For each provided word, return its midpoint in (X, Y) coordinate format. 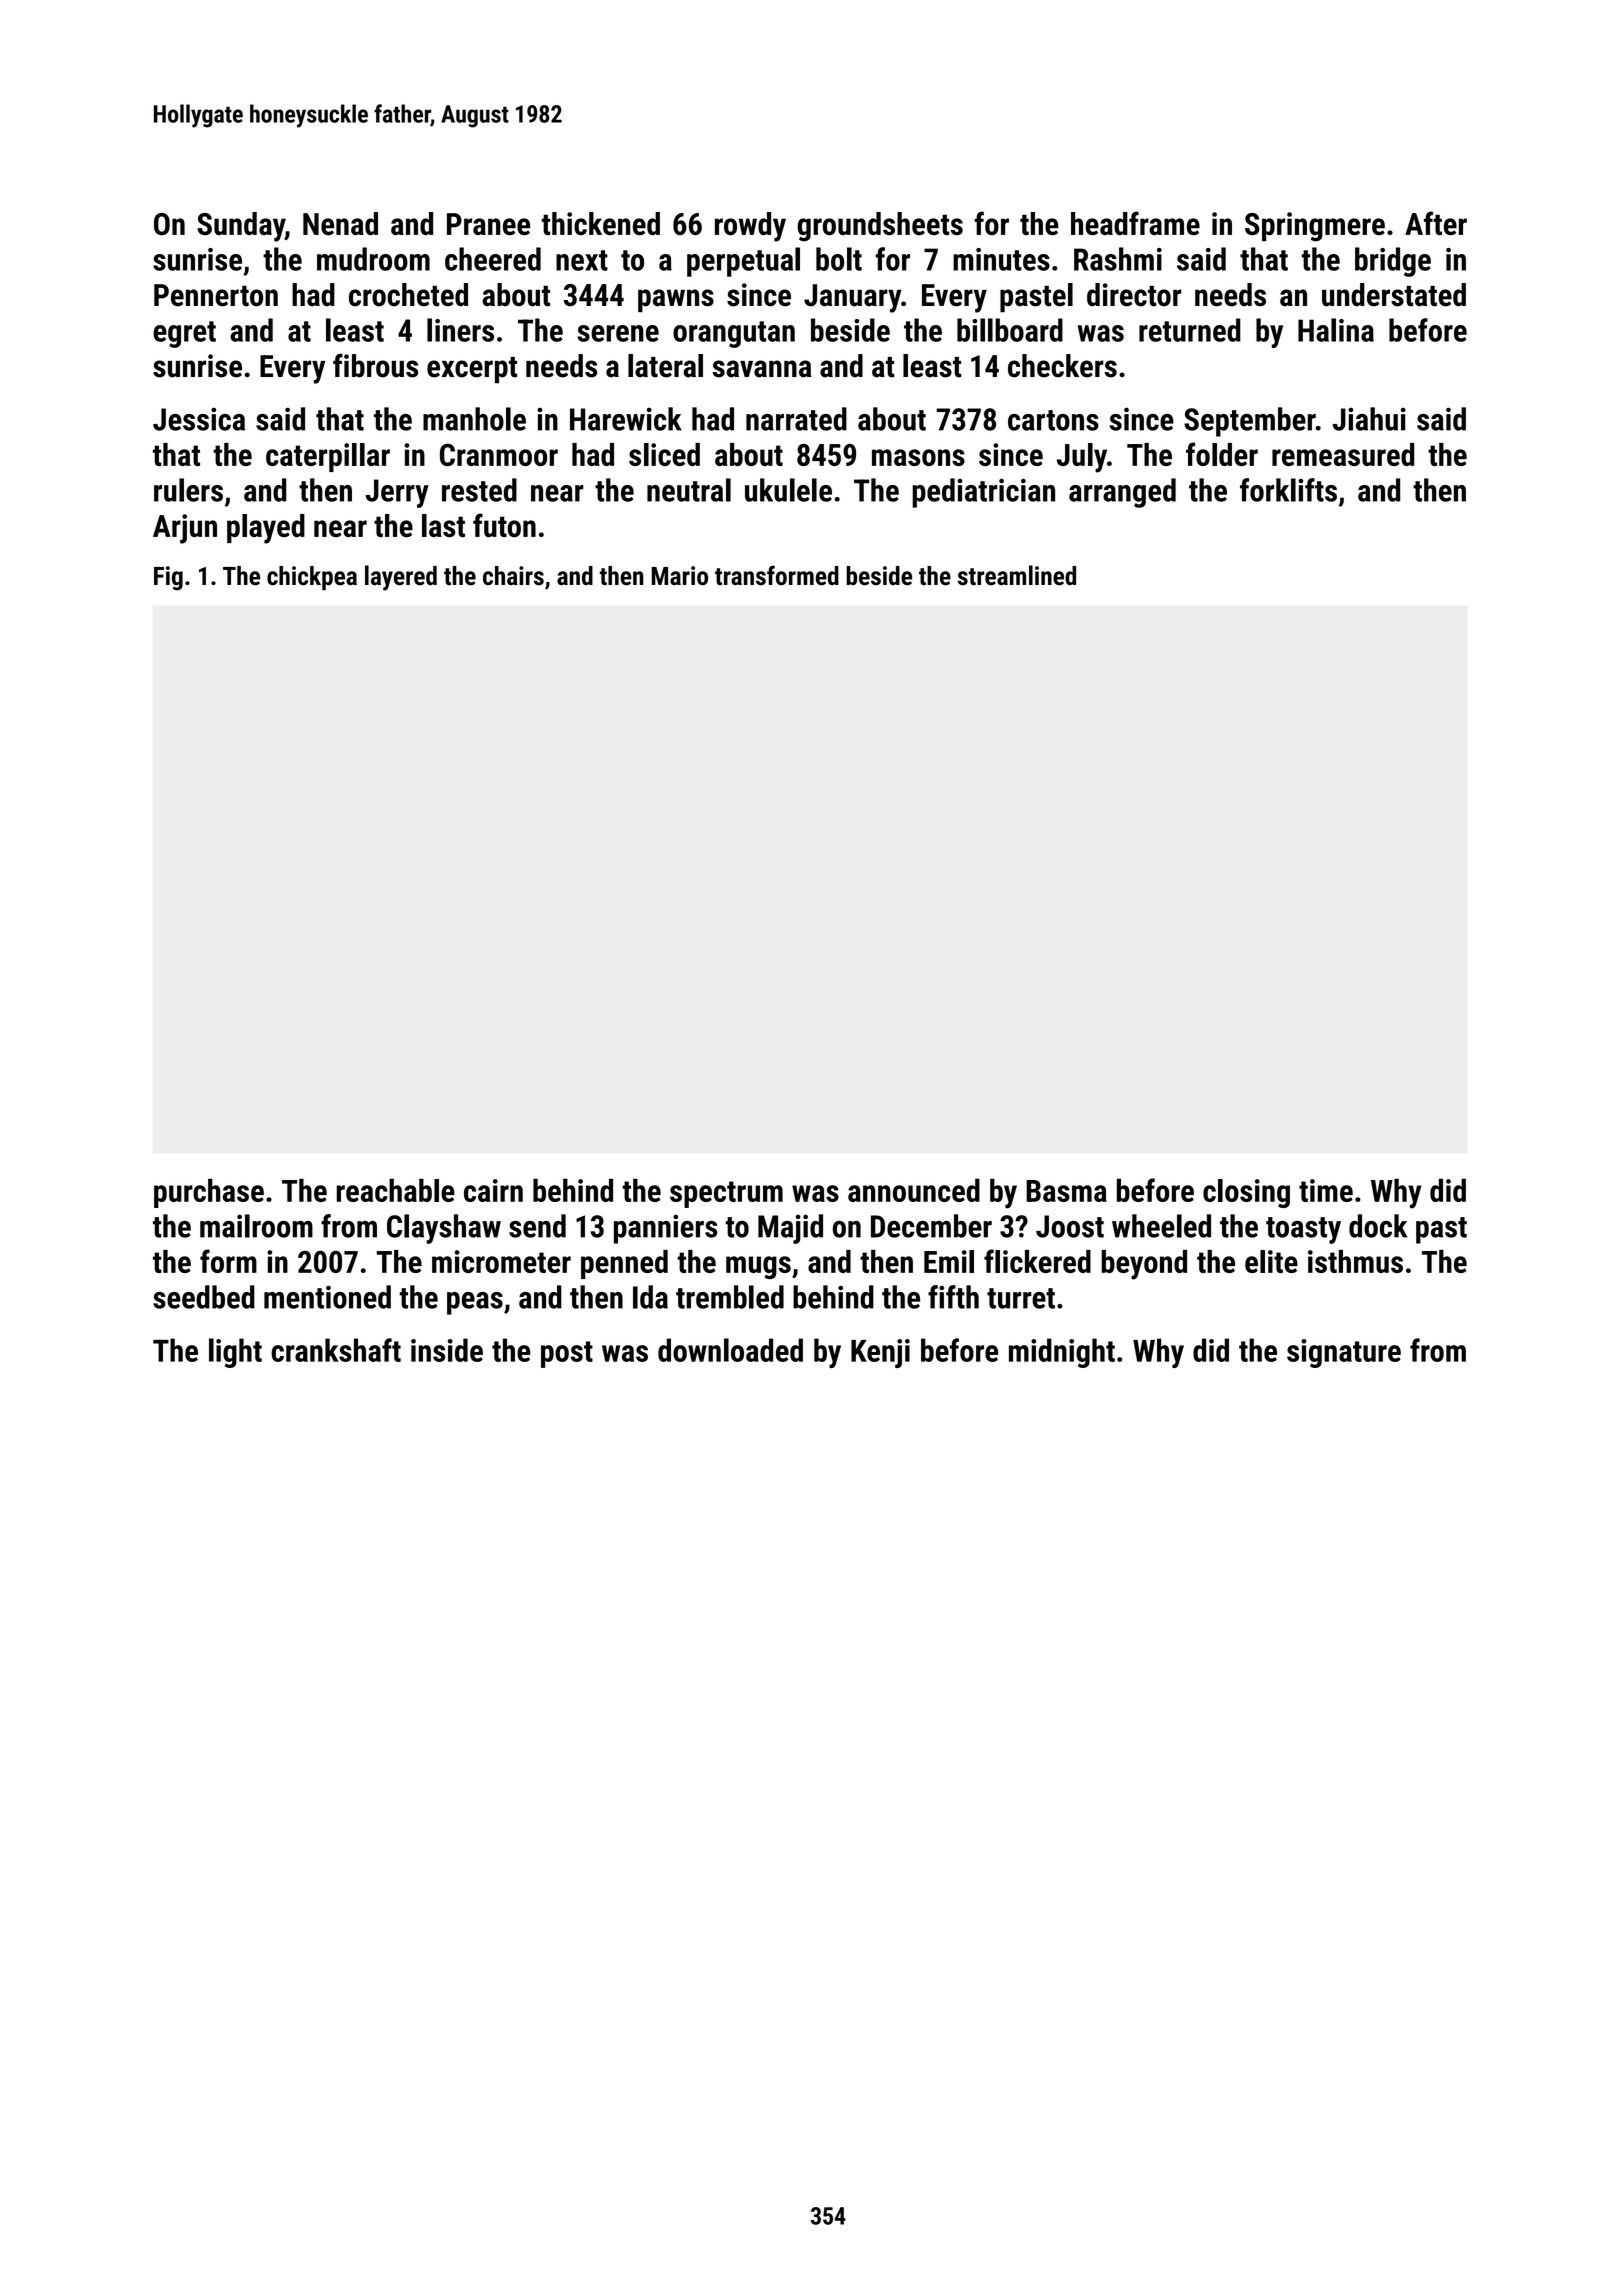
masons (918, 457)
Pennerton (216, 295)
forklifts (1288, 490)
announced (914, 1190)
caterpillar (328, 457)
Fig (168, 578)
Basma (1066, 1191)
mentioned (327, 1297)
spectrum (726, 1194)
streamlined (1016, 575)
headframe (1135, 223)
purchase (209, 1193)
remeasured (1343, 454)
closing (1246, 1193)
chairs (513, 576)
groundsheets (880, 227)
